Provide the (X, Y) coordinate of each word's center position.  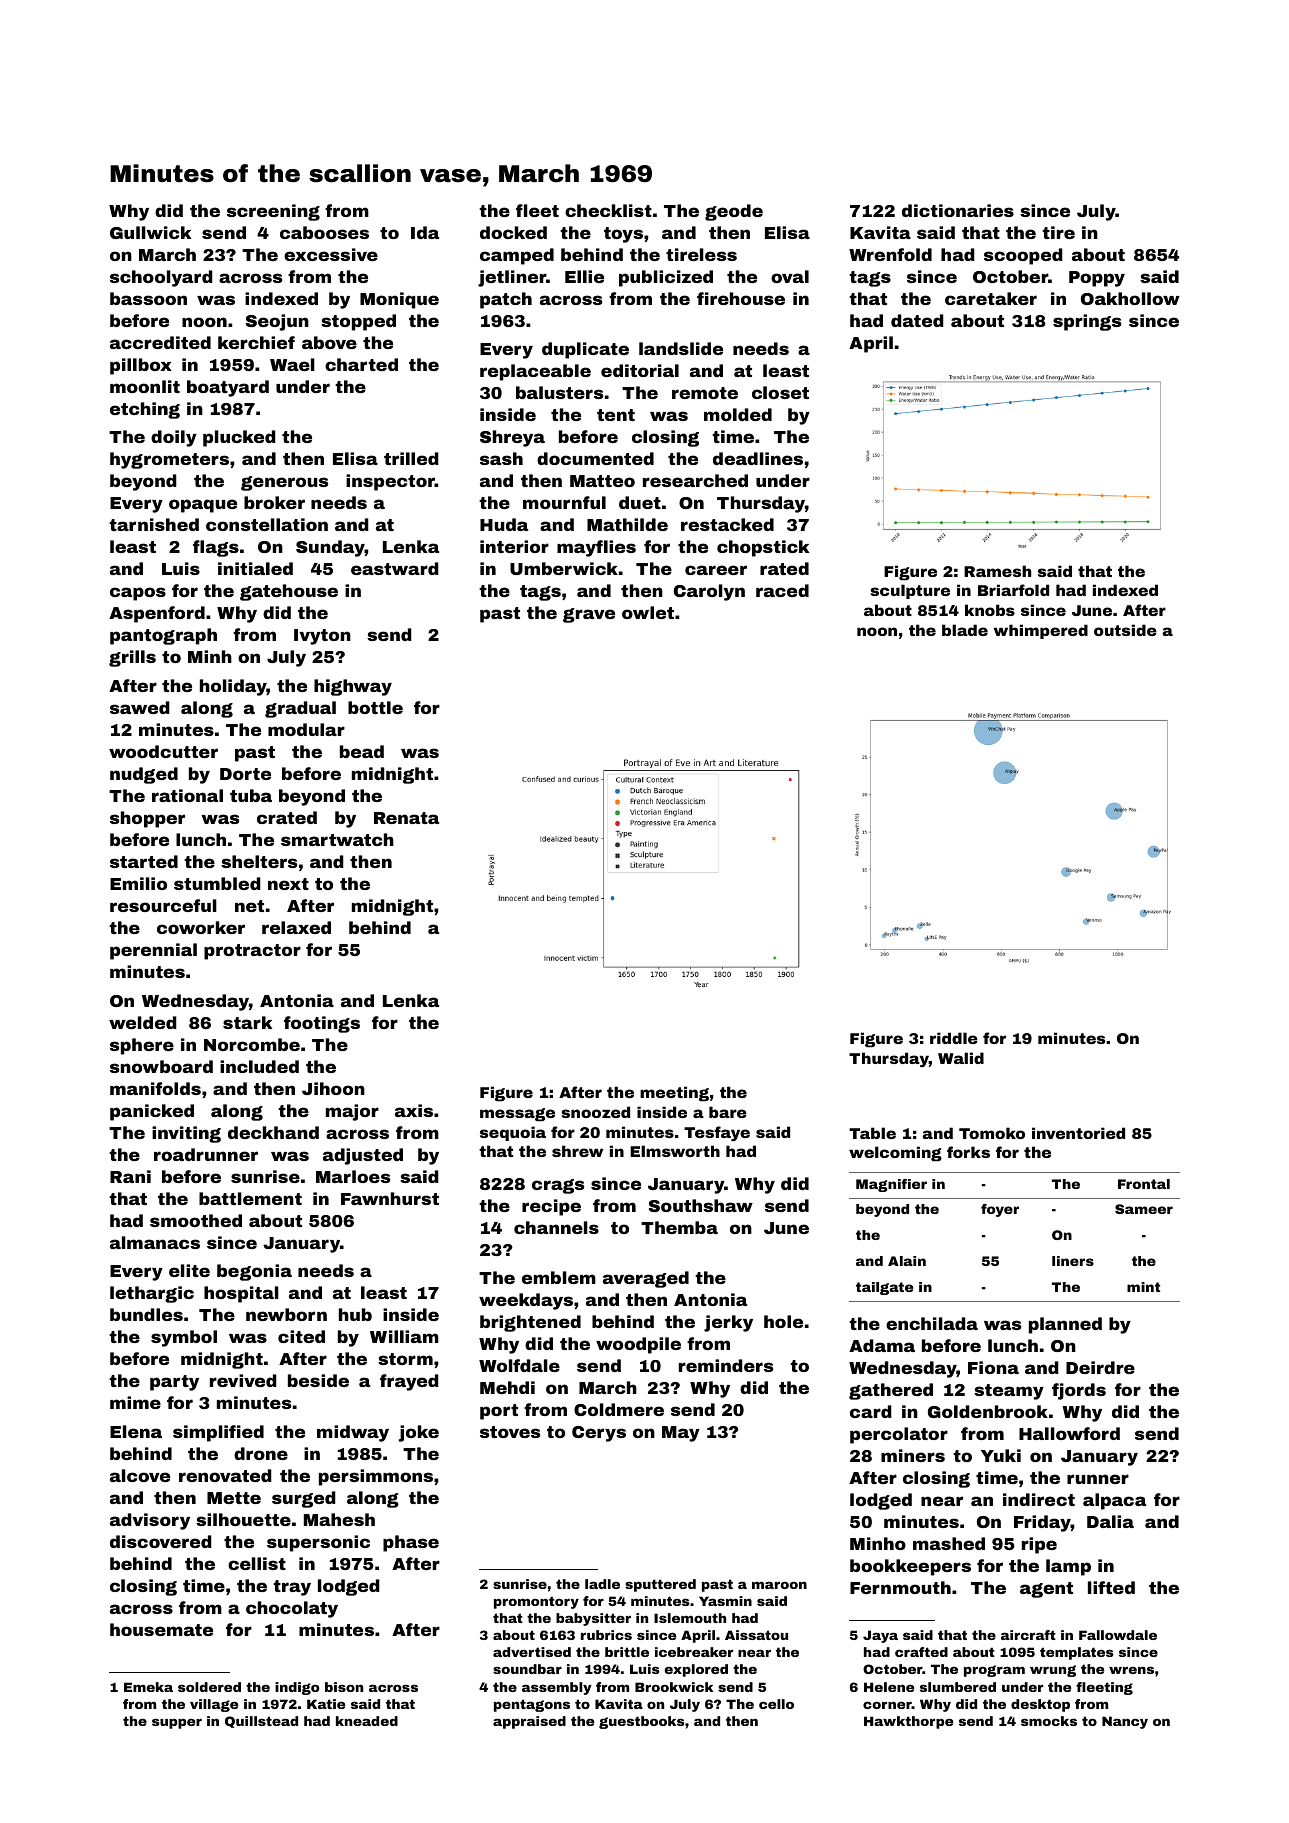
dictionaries (958, 210)
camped (517, 256)
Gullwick (150, 232)
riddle (954, 1038)
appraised (529, 1722)
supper (177, 1723)
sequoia (513, 1133)
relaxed (296, 927)
